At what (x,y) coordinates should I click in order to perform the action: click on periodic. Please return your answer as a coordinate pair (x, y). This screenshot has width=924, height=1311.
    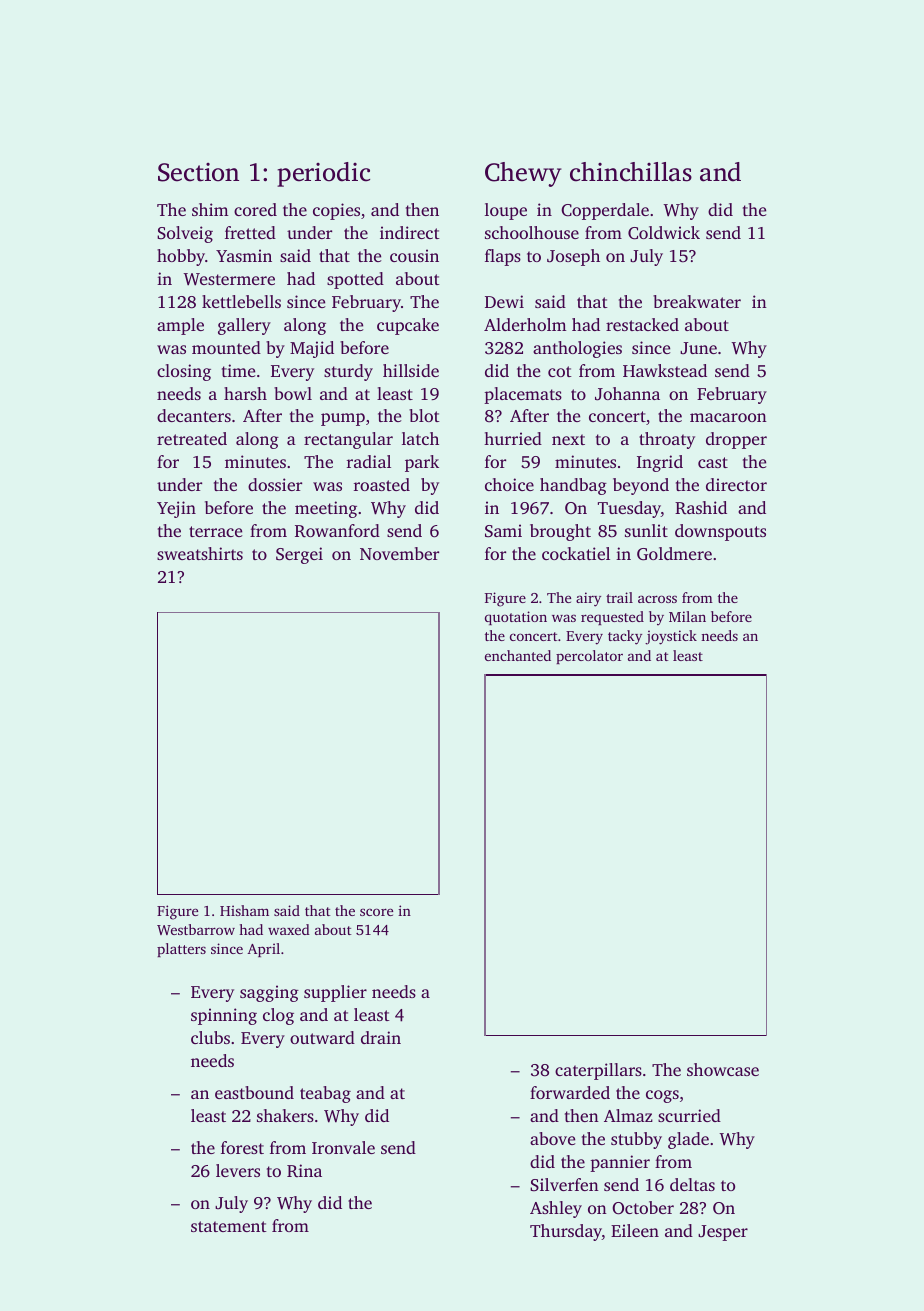
    Looking at the image, I should click on (323, 174).
